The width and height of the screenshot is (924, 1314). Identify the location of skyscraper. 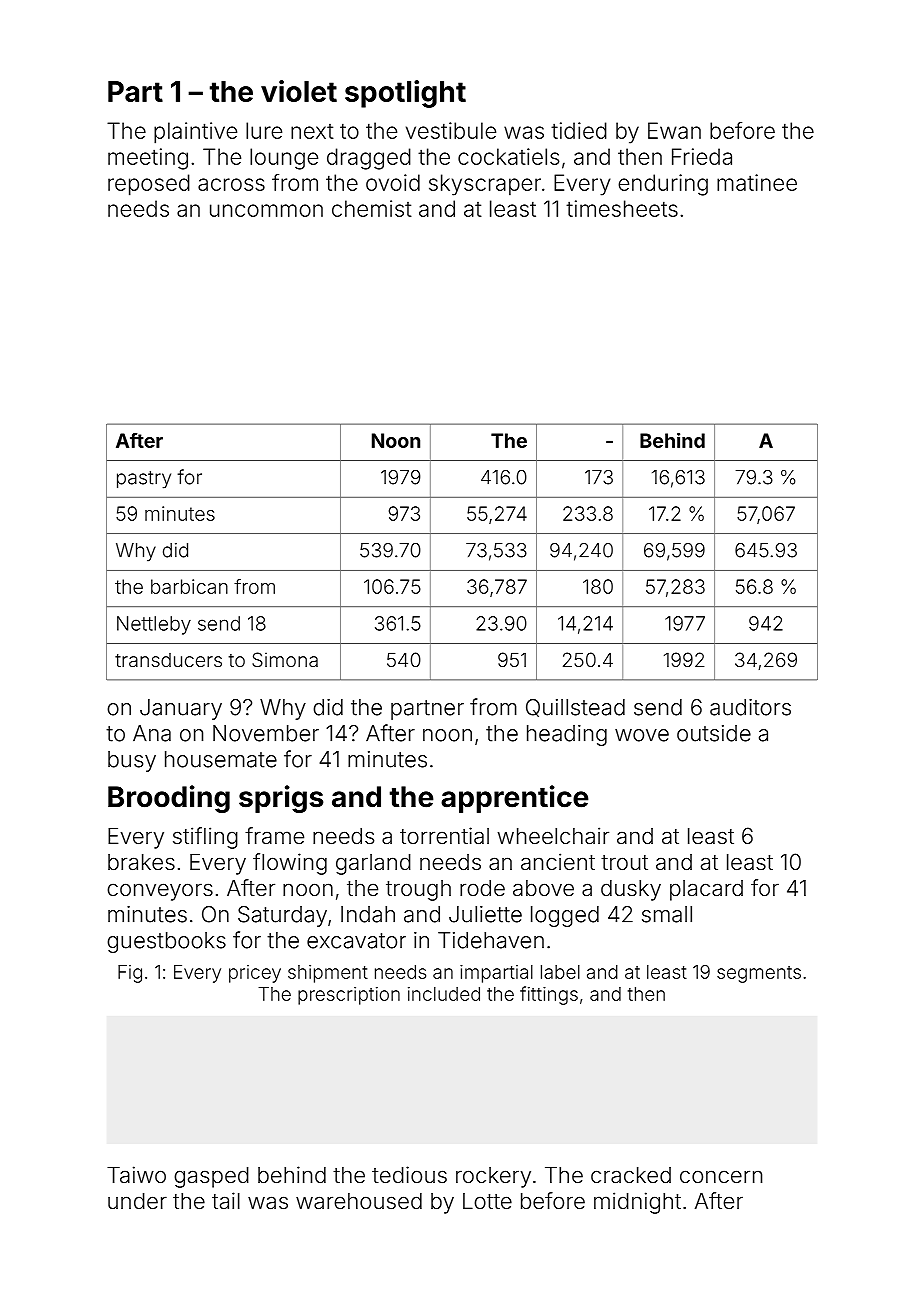
(485, 185).
